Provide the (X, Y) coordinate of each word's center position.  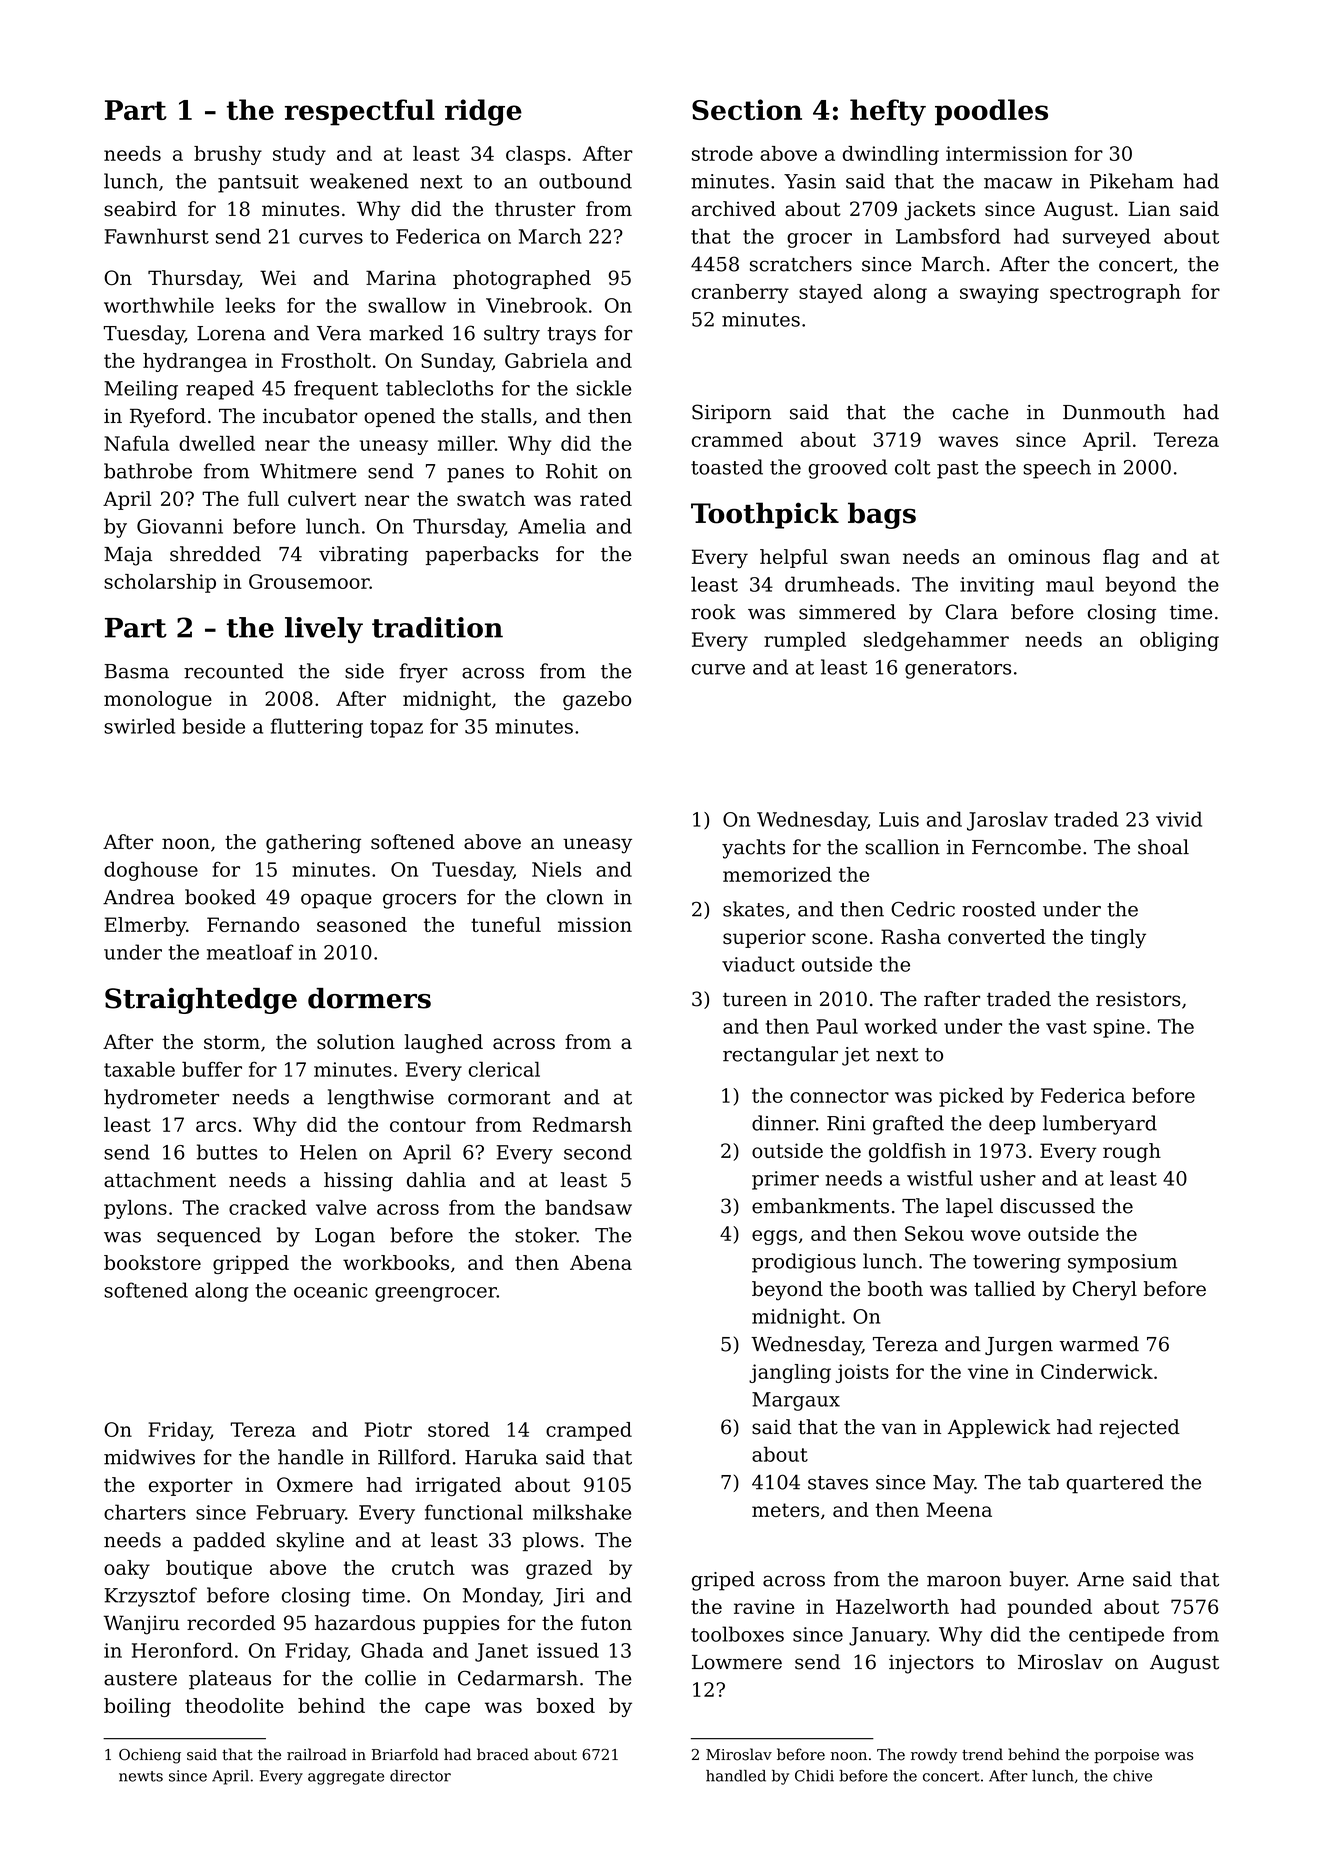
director (420, 1776)
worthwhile (159, 305)
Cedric (923, 909)
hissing (358, 1182)
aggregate (346, 1778)
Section (747, 109)
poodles (991, 112)
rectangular (780, 1056)
